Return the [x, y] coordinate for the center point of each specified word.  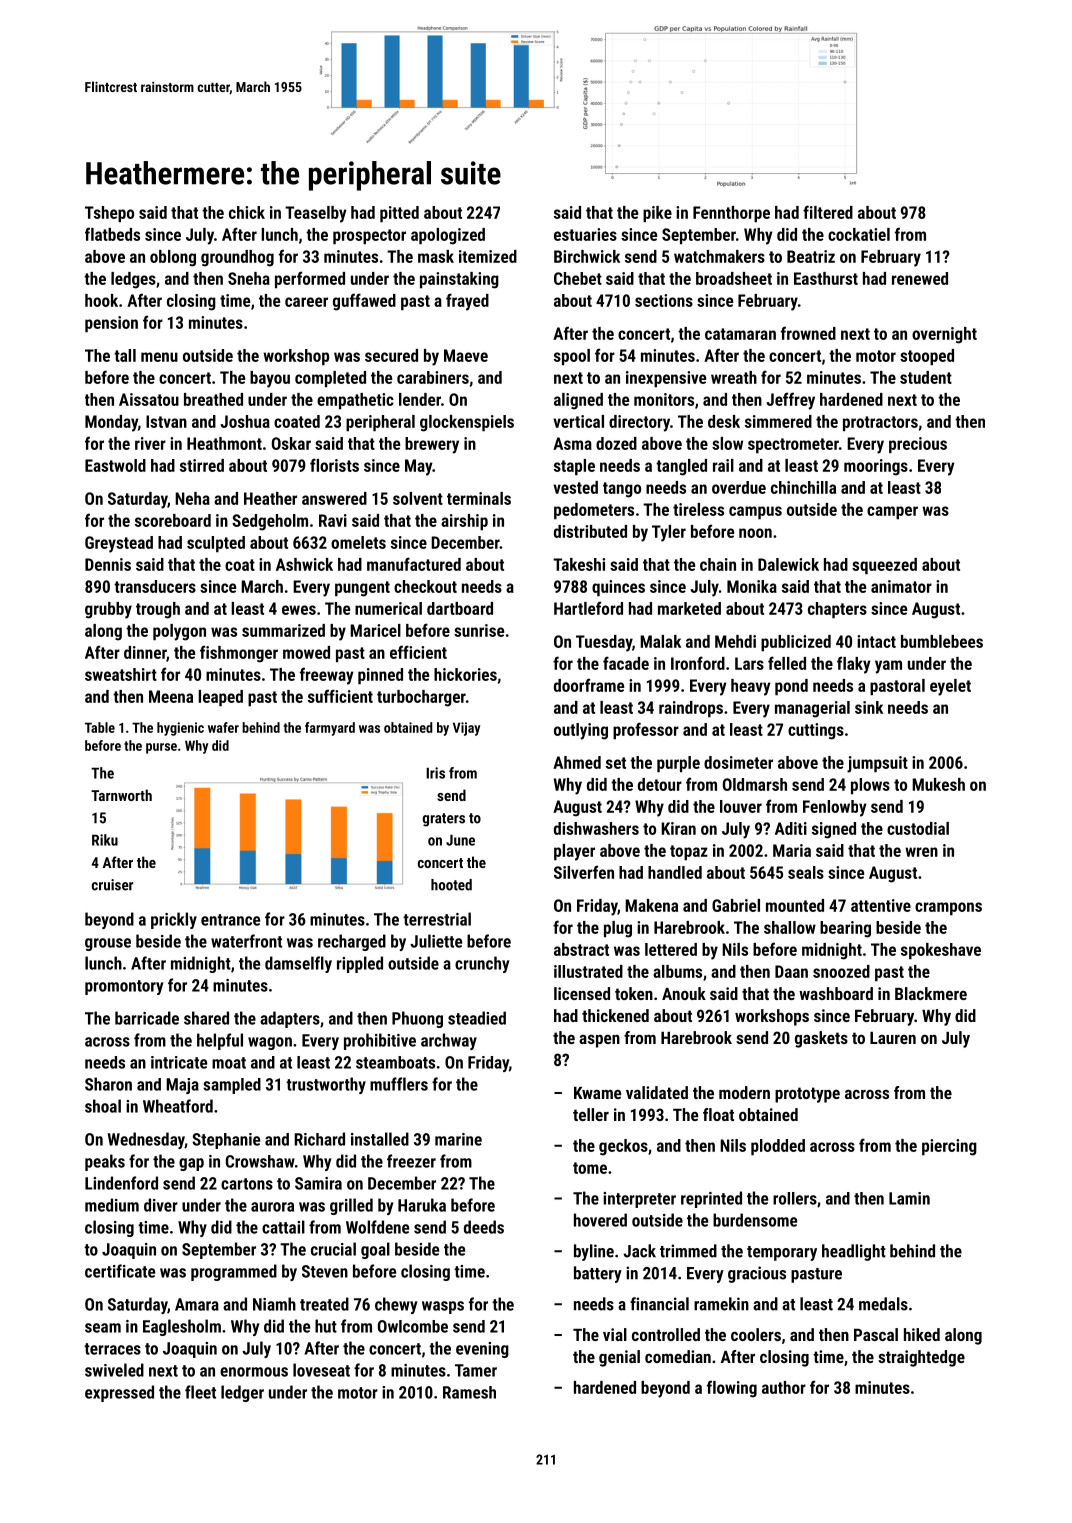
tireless [698, 509]
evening [482, 1350]
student [926, 377]
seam [103, 1328]
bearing [845, 929]
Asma [572, 443]
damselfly [298, 964]
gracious [757, 1274]
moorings [876, 467]
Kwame [597, 1093]
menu [159, 357]
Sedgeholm [270, 522]
